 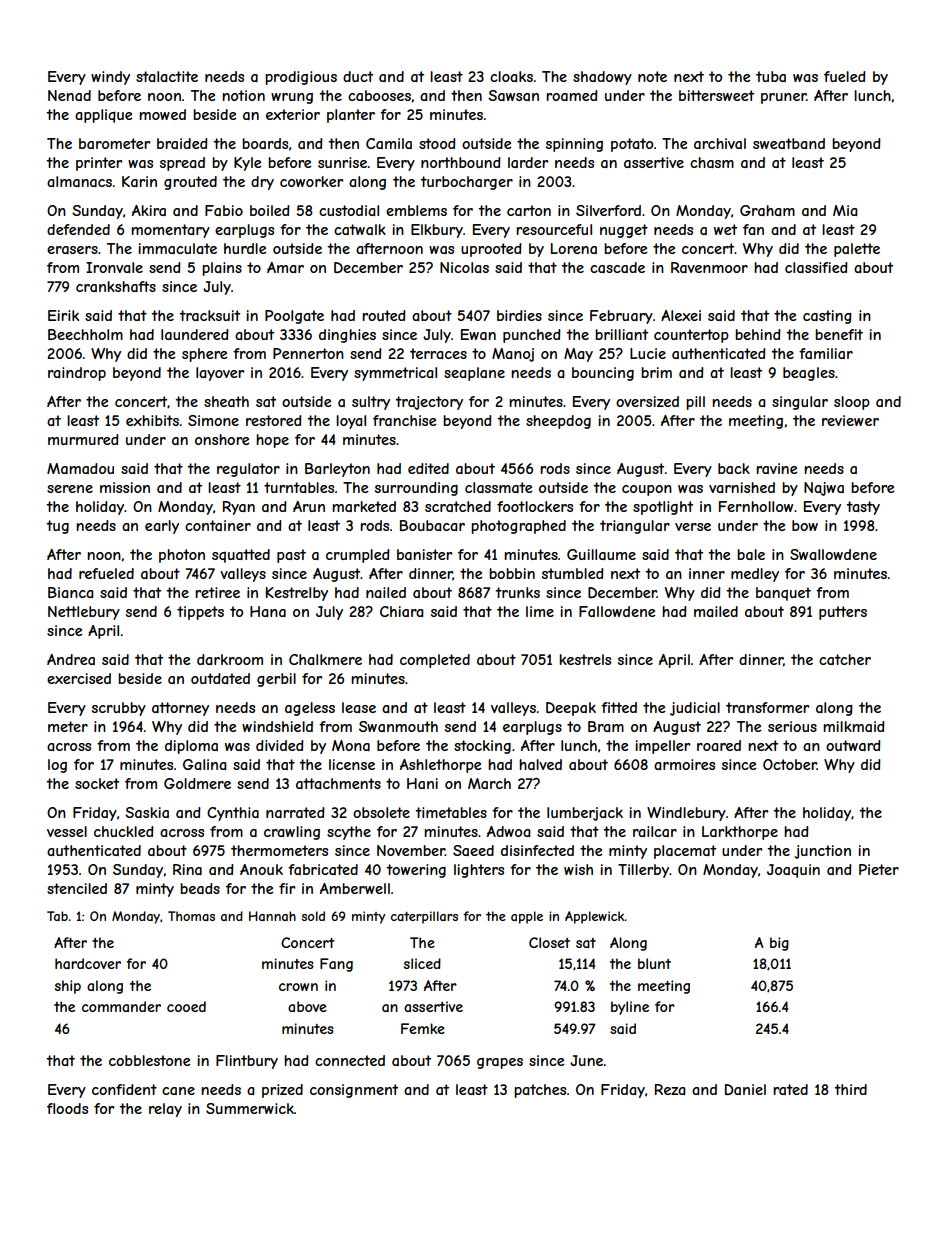 I want to click on patches, so click(x=540, y=1091).
